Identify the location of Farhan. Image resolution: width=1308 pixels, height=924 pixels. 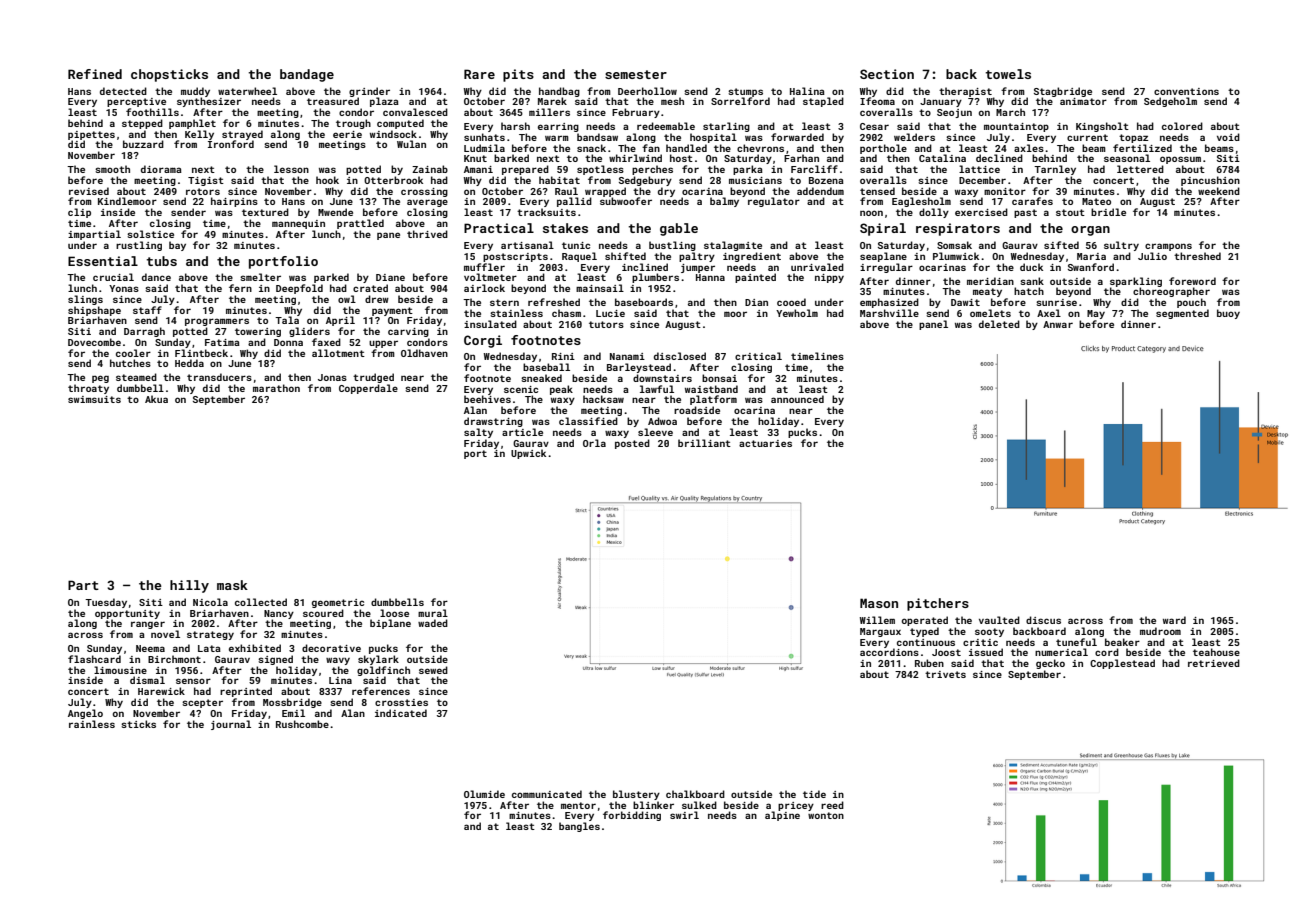
(801, 158).
